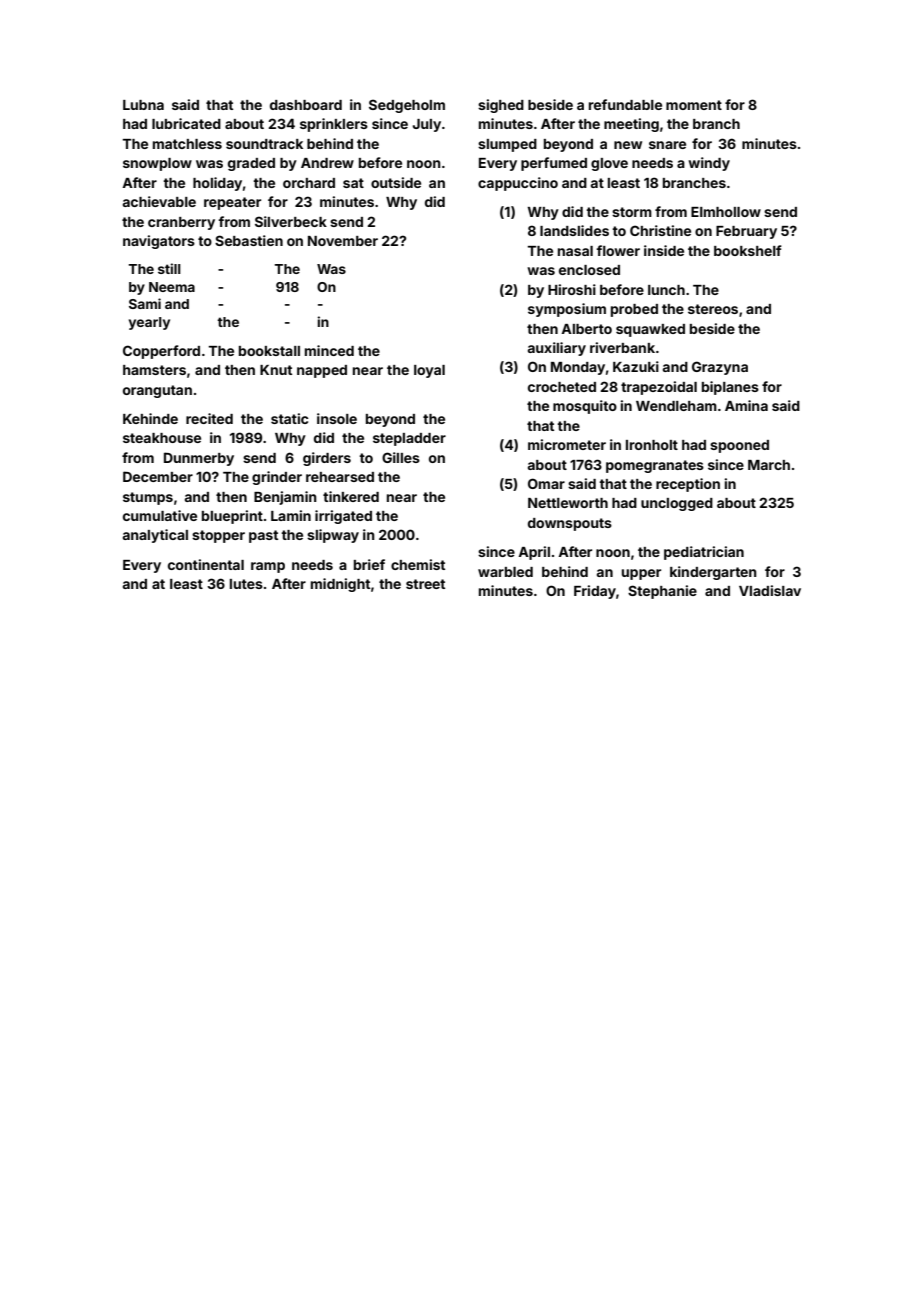 The height and width of the image is (1308, 924). What do you see at coordinates (343, 241) in the image?
I see `November` at bounding box center [343, 241].
